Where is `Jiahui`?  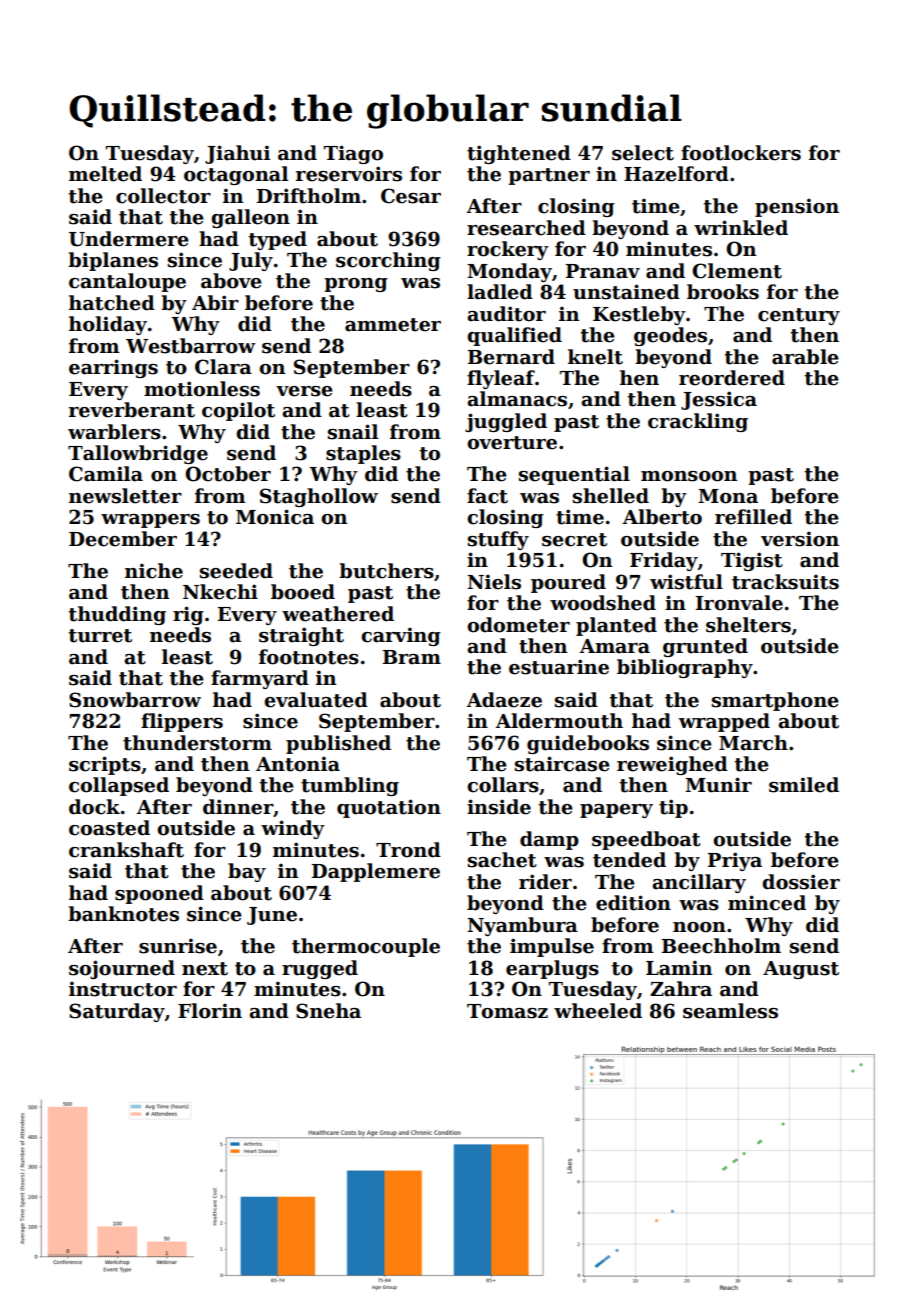
Jiahui is located at coordinates (237, 154).
